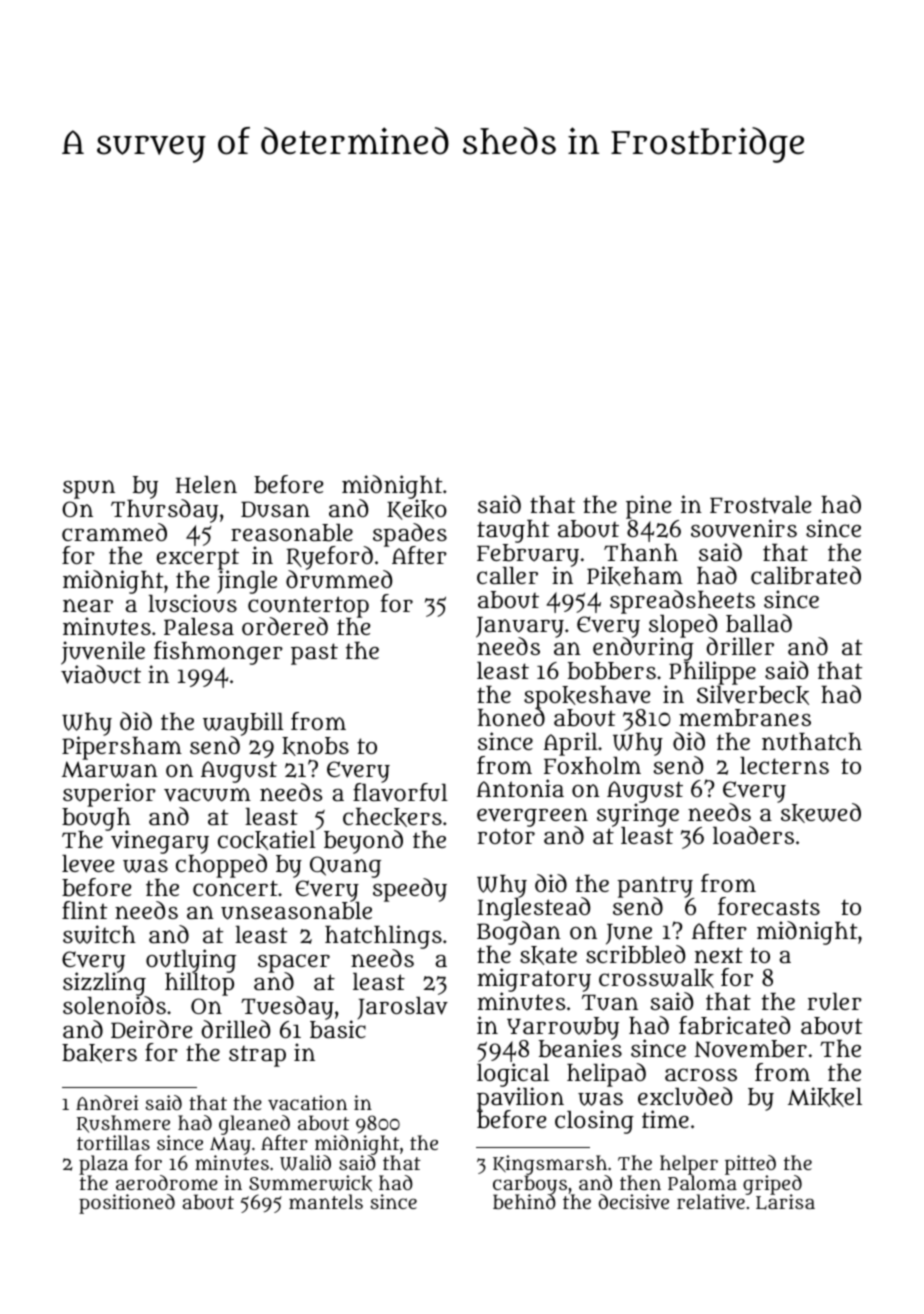 This screenshot has height=1314, width=924. What do you see at coordinates (257, 1056) in the screenshot?
I see `strap` at bounding box center [257, 1056].
